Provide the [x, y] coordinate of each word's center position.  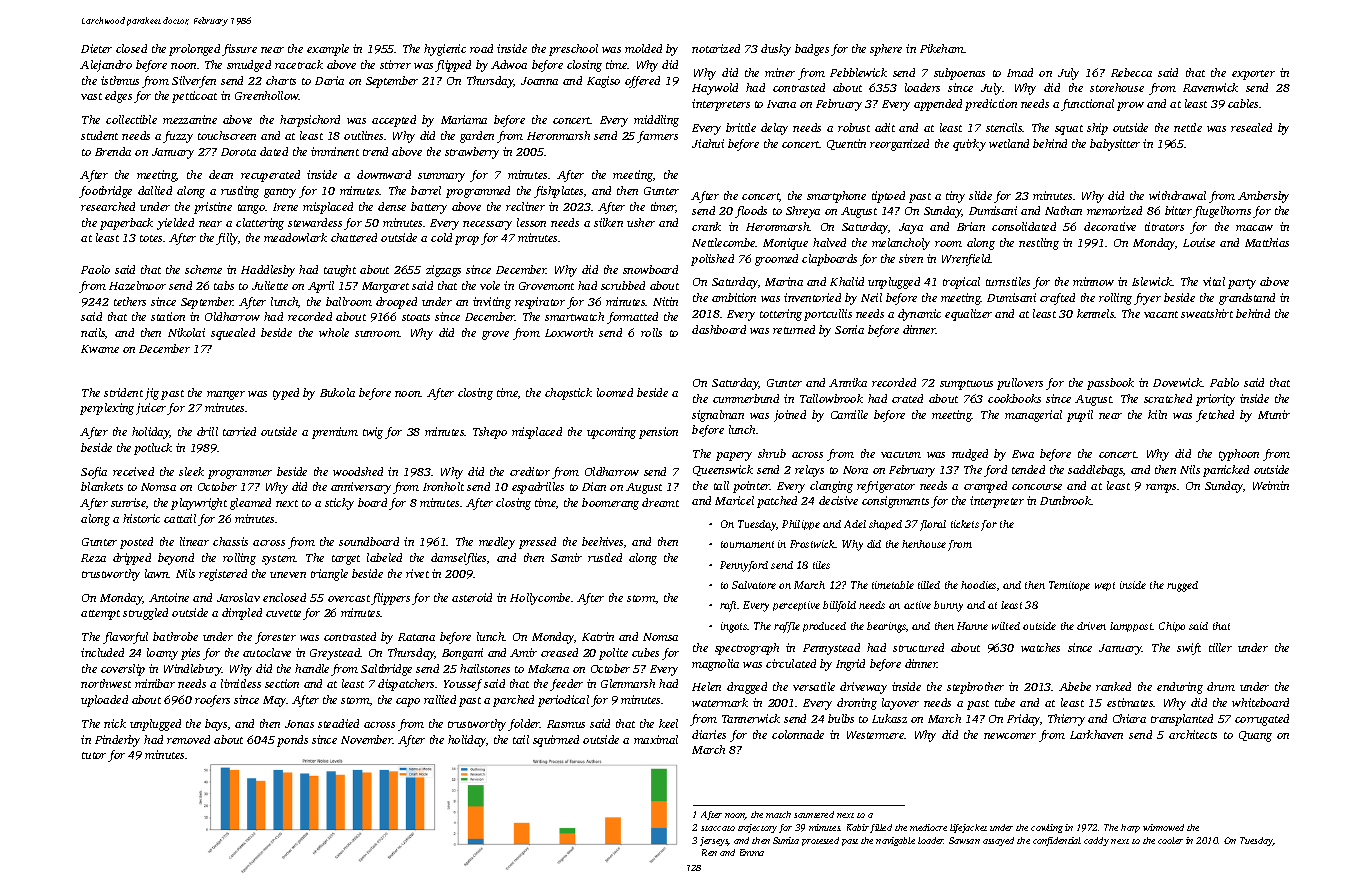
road [481, 48]
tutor [94, 755]
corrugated [1262, 720]
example [328, 50]
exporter [1253, 75]
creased [559, 652]
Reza [93, 558]
